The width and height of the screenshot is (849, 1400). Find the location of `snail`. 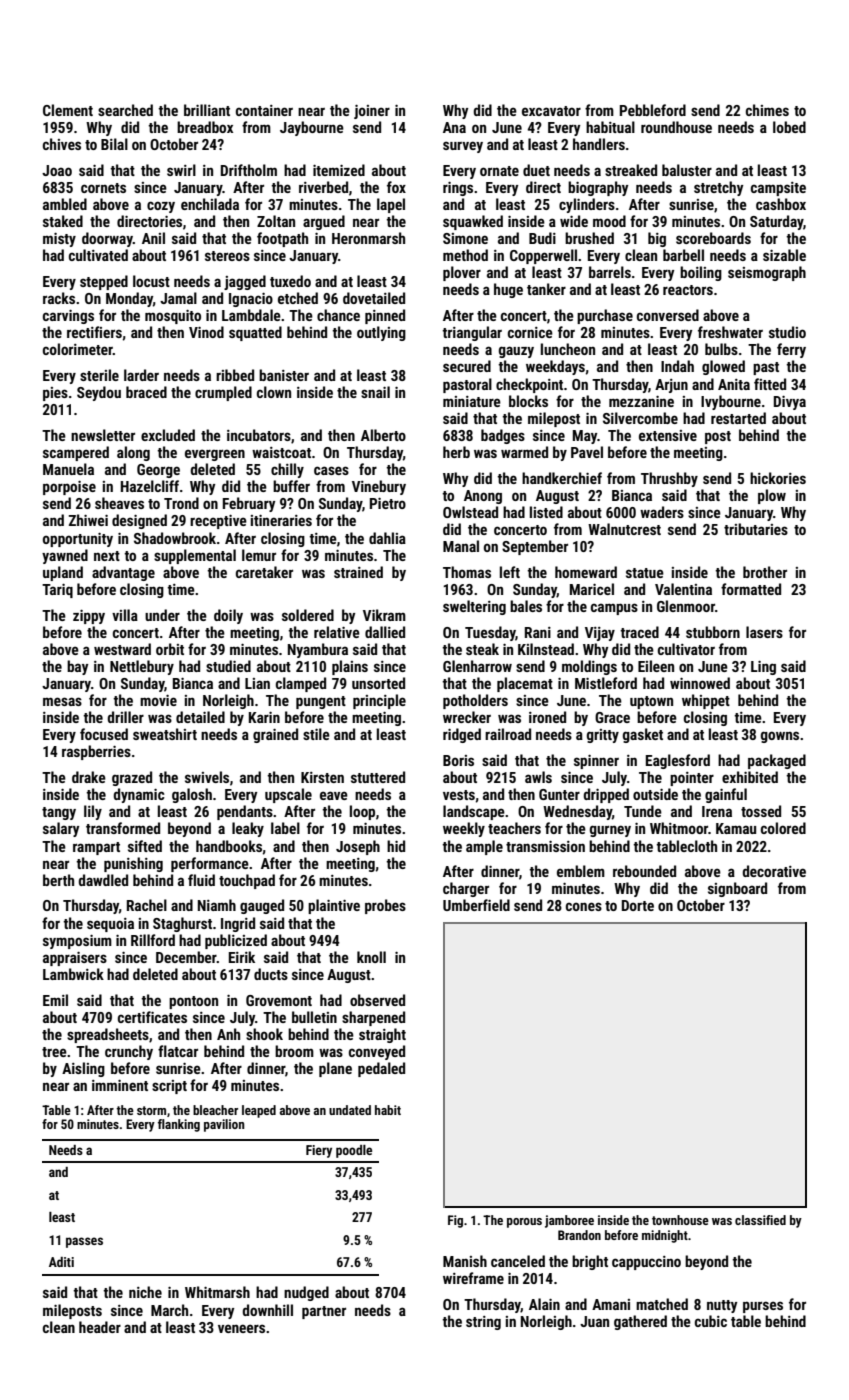

snail is located at coordinates (375, 392).
